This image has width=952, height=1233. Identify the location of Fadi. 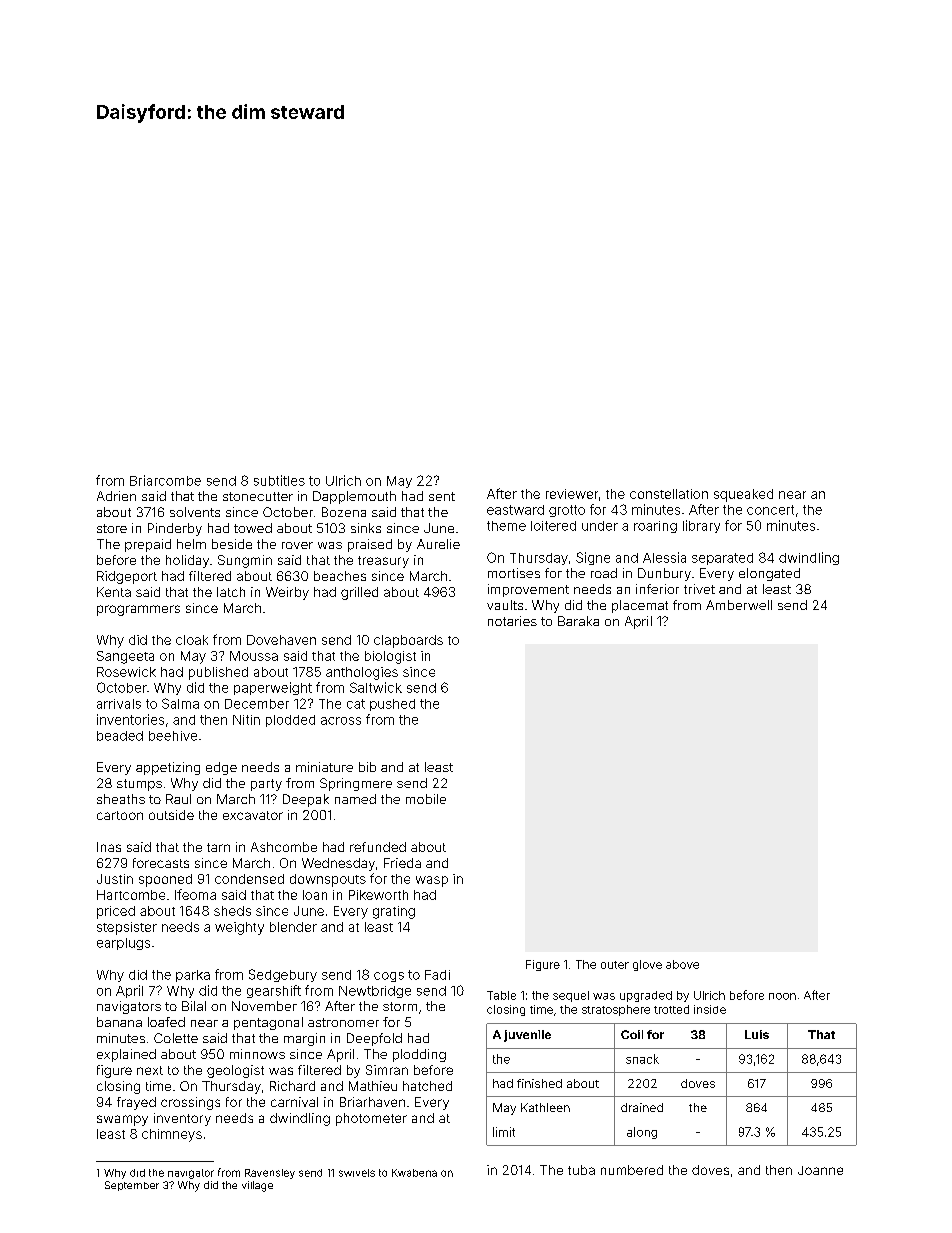
(437, 975).
